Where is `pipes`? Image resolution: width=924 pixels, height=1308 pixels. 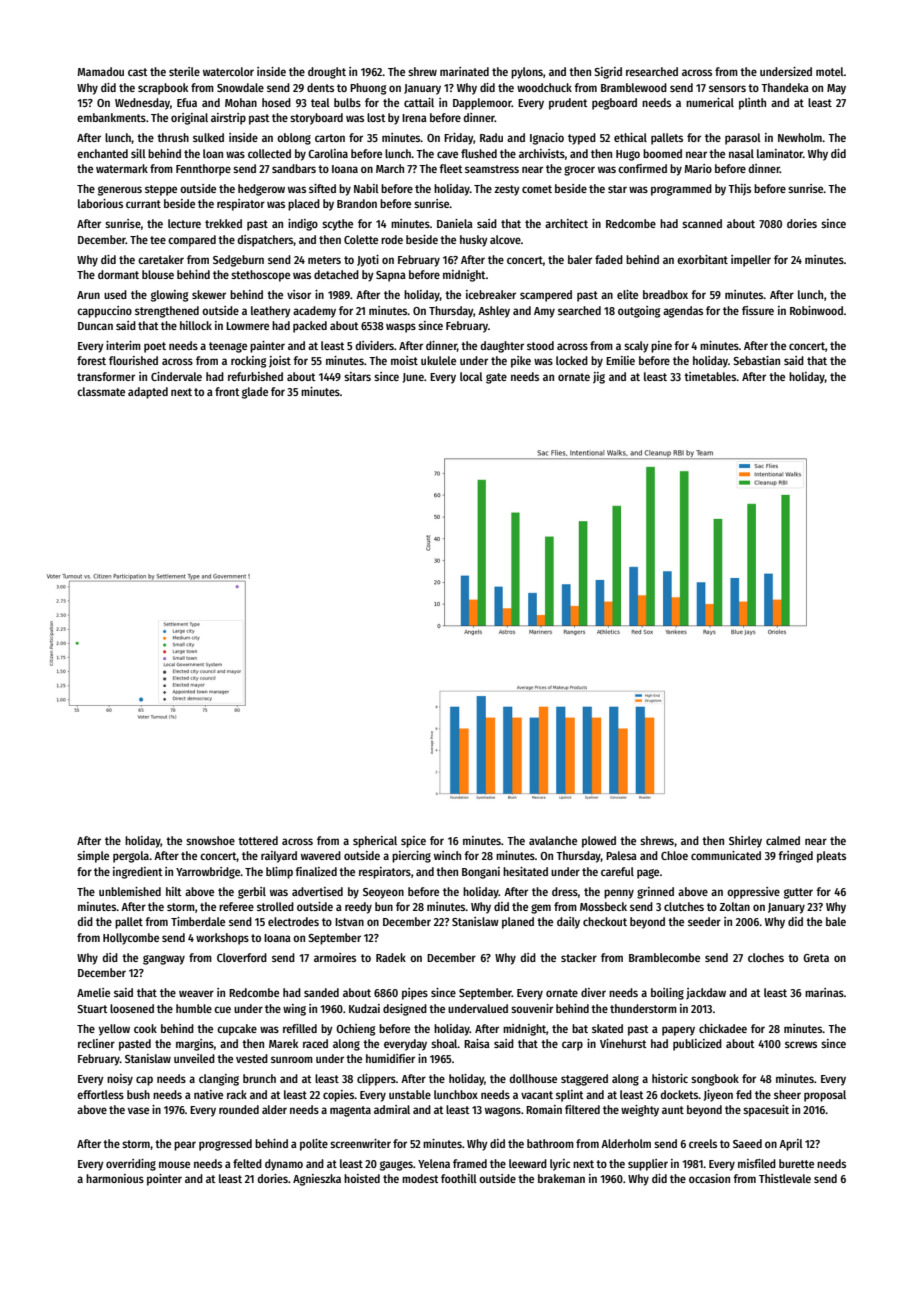
pipes is located at coordinates (415, 994).
